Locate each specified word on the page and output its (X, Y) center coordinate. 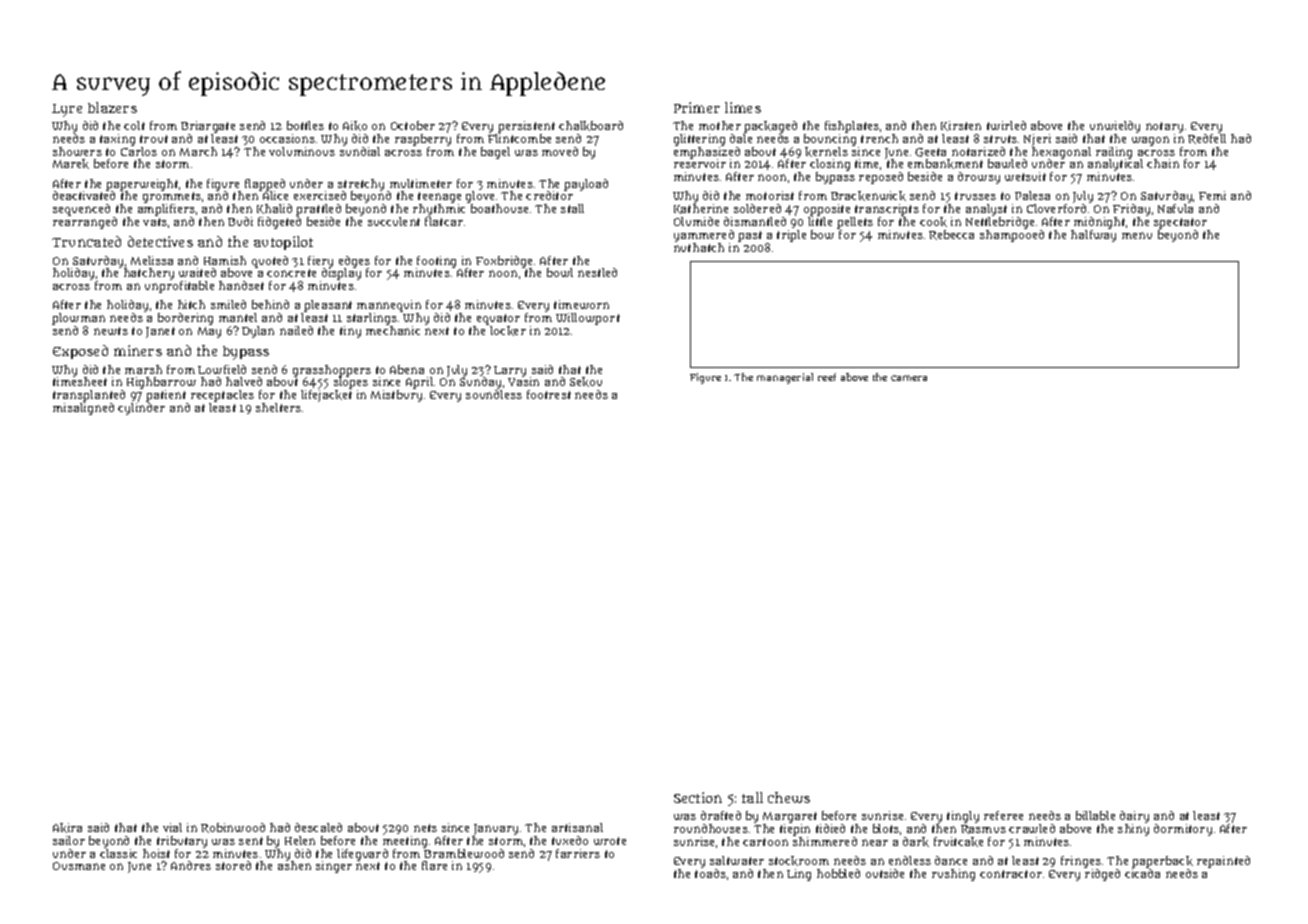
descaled (318, 827)
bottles (305, 125)
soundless (494, 394)
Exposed (80, 352)
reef (827, 377)
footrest (549, 394)
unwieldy (1115, 127)
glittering (699, 140)
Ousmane (79, 866)
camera (909, 378)
